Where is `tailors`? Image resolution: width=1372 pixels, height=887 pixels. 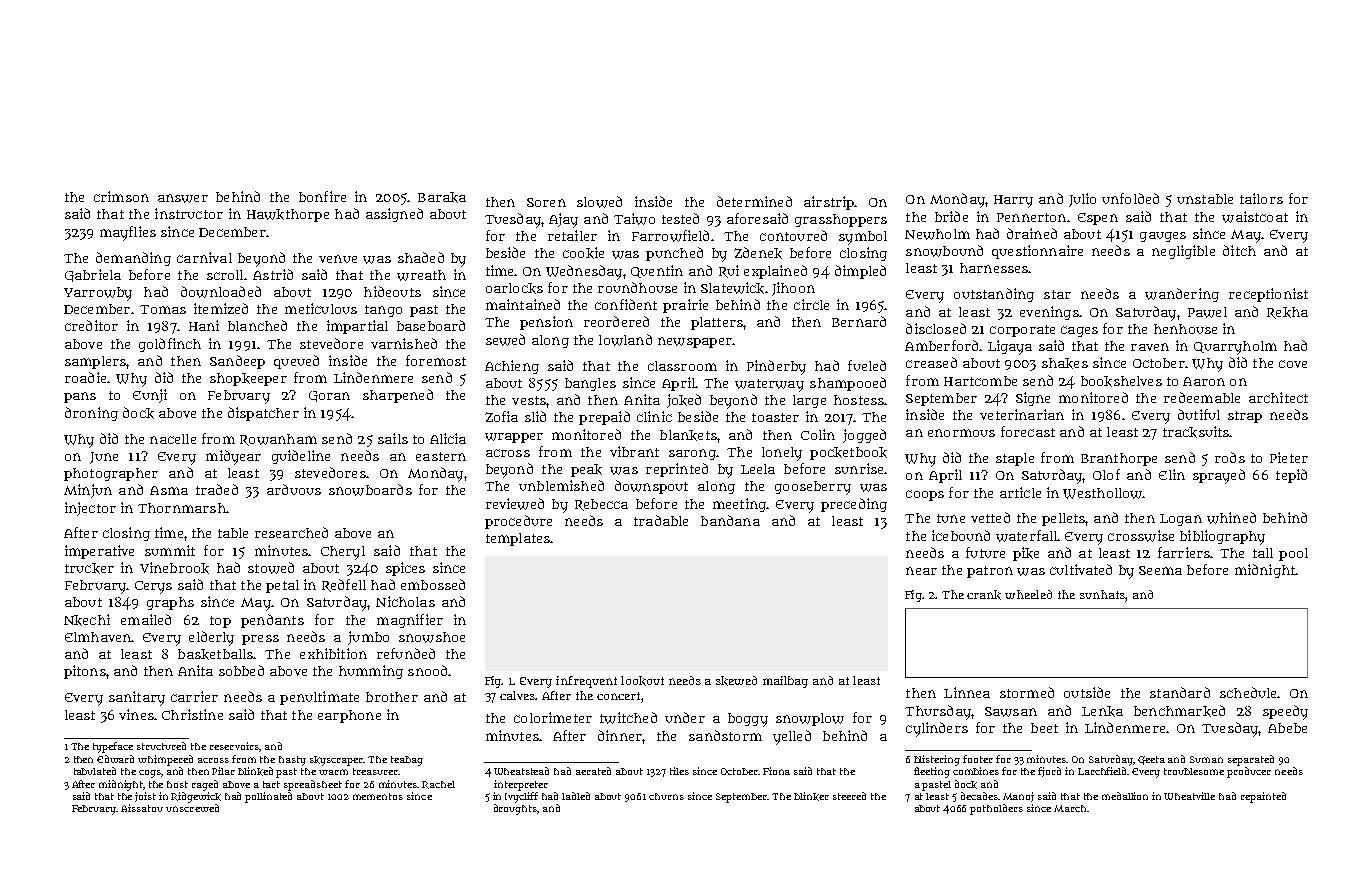
tailors is located at coordinates (1261, 198).
